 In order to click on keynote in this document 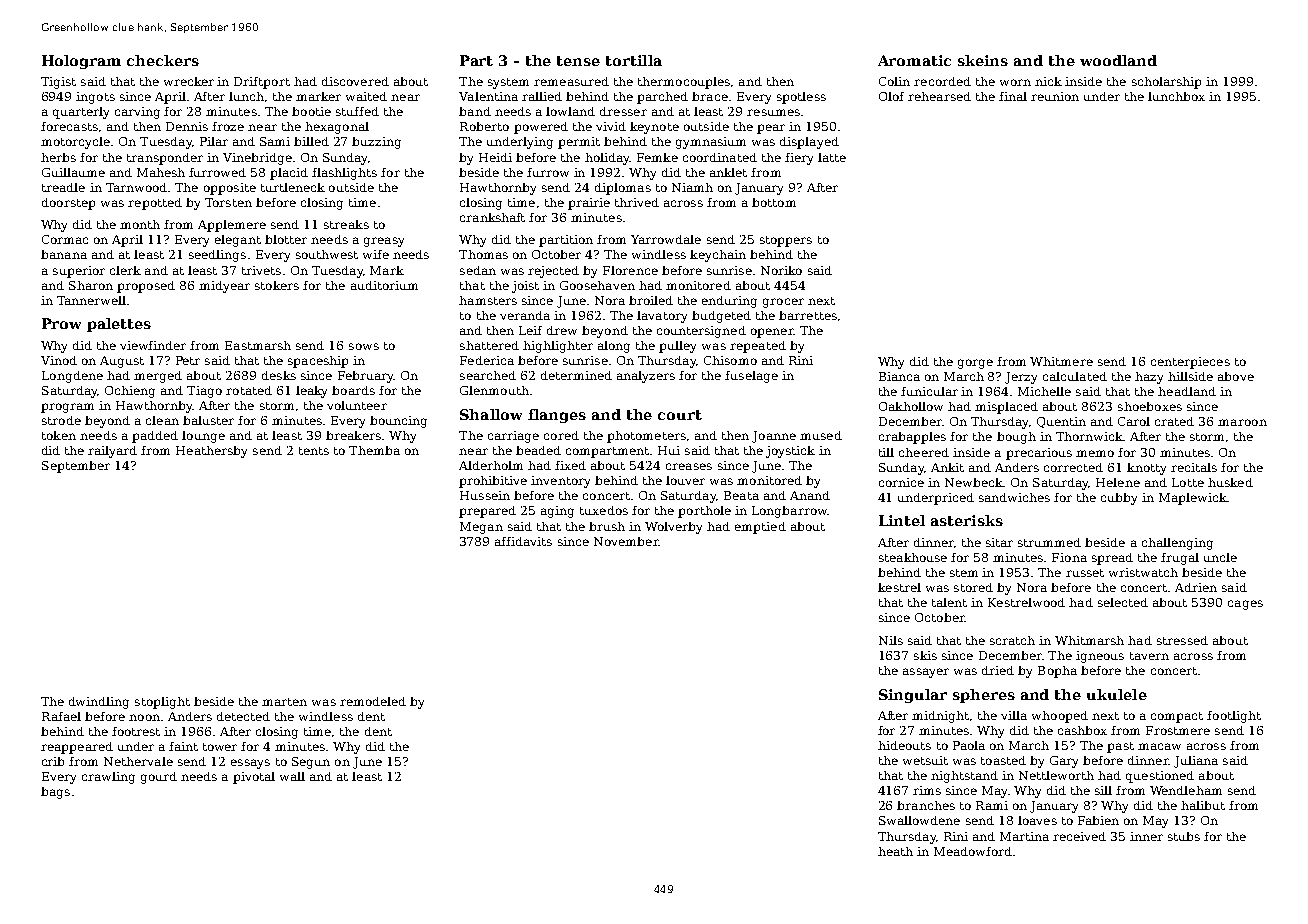, I will do `click(654, 128)`.
